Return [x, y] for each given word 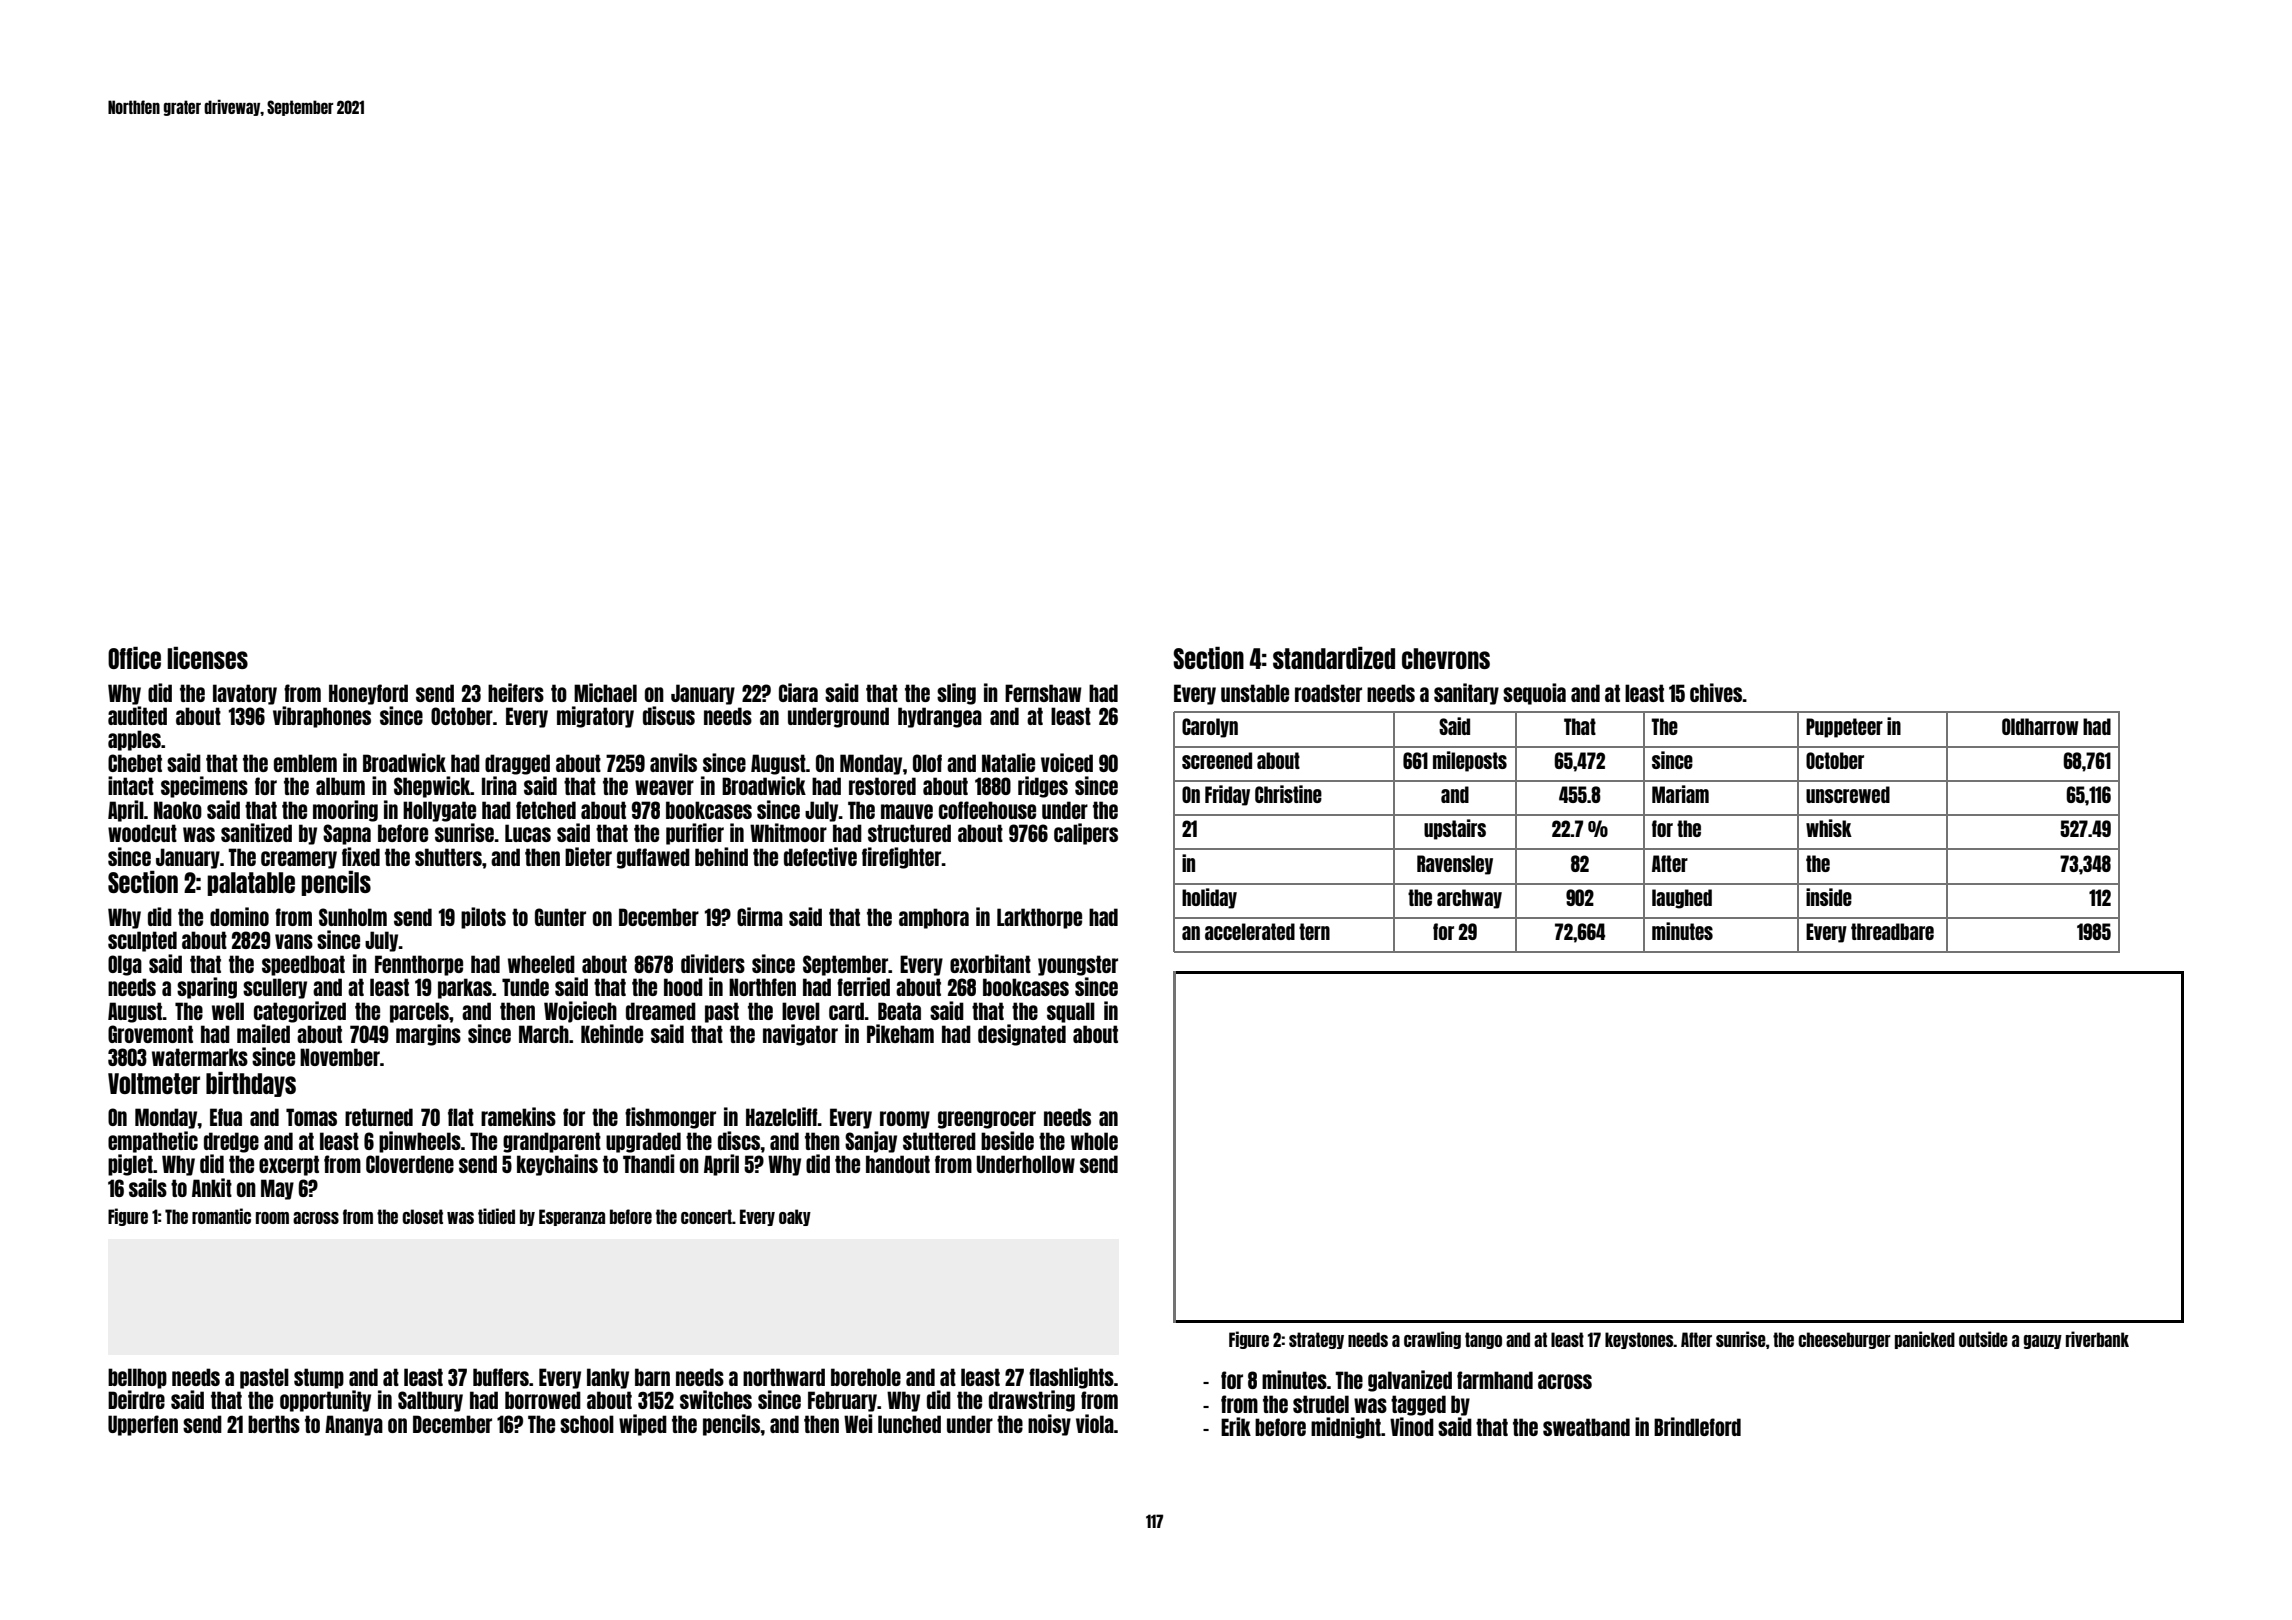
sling [956, 694]
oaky [795, 1217]
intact [131, 785]
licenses [207, 658]
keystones [1639, 1340]
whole [1094, 1141]
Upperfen [143, 1425]
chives [1716, 692]
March [544, 1034]
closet [422, 1216]
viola [1095, 1423]
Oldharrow [2040, 726]
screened [1217, 760]
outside [1983, 1339]
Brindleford [1697, 1426]
